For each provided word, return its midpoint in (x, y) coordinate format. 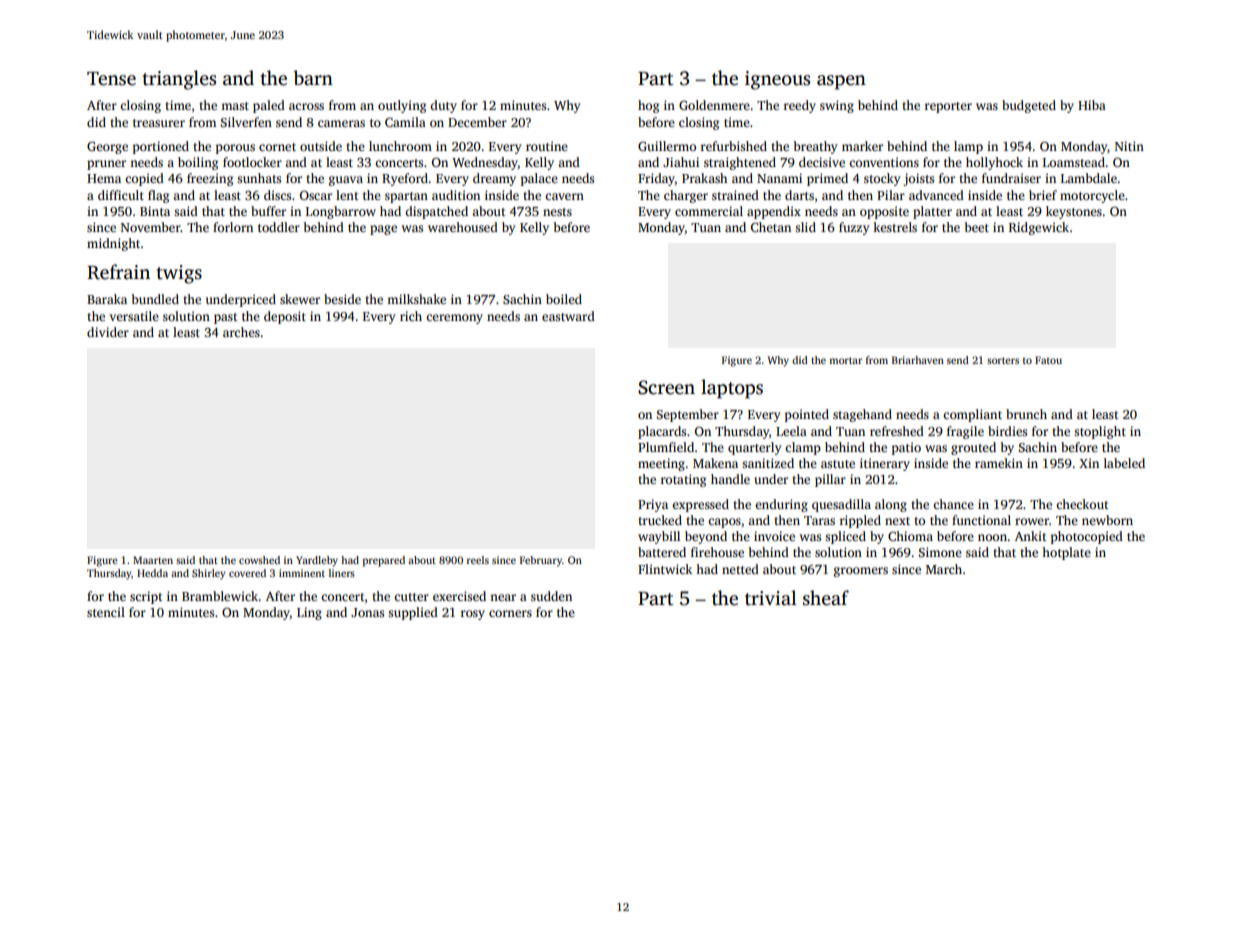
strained (735, 195)
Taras (819, 520)
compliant (972, 415)
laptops (732, 389)
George (107, 147)
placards (662, 432)
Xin (1089, 463)
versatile (134, 316)
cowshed (259, 560)
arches (241, 332)
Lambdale (1089, 178)
